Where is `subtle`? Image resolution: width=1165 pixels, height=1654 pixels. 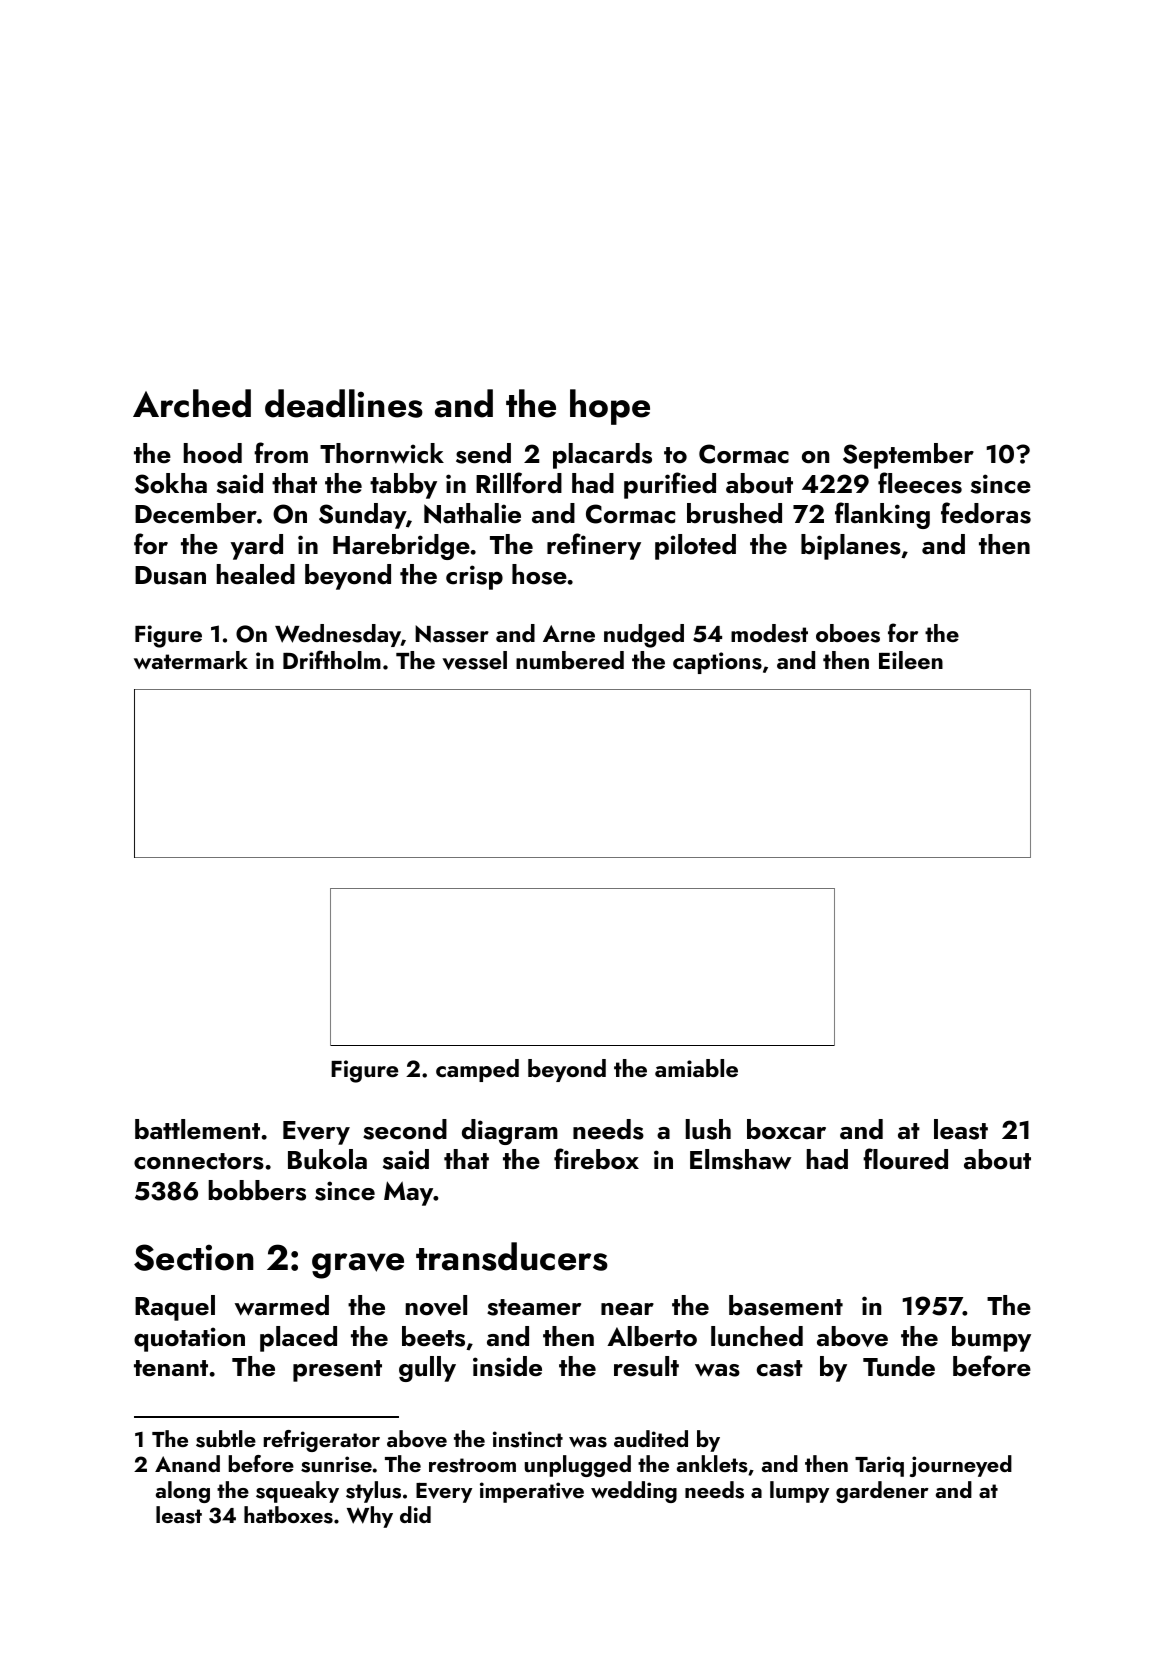 subtle is located at coordinates (226, 1439).
